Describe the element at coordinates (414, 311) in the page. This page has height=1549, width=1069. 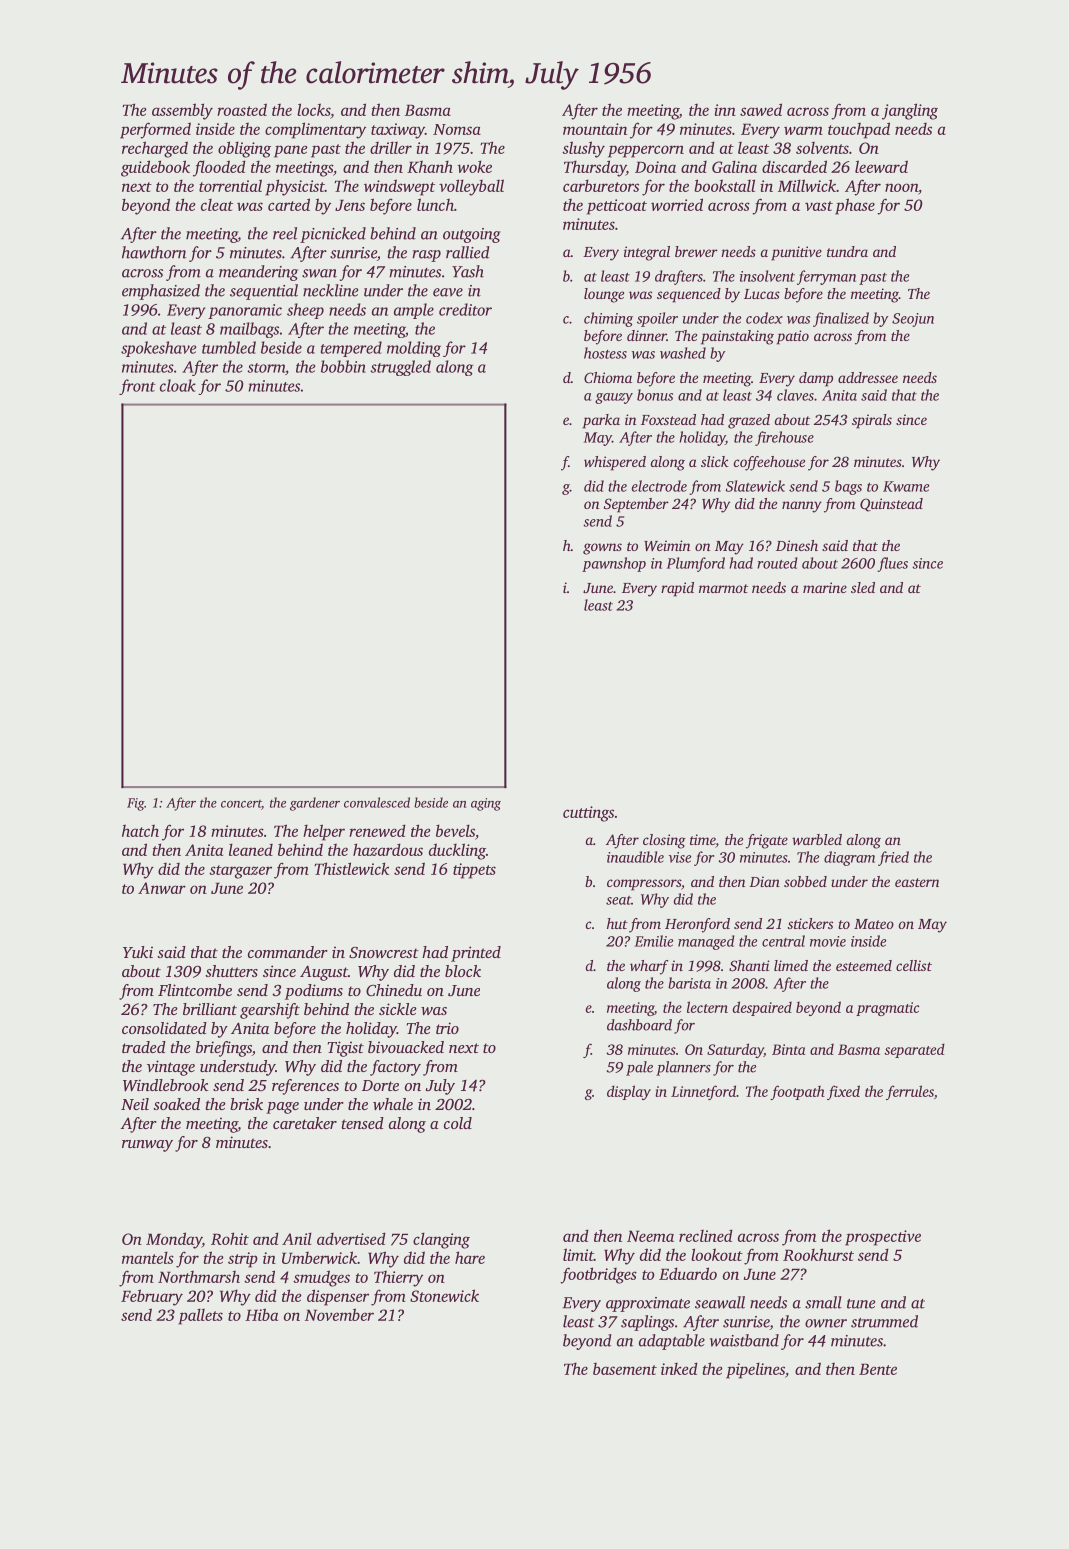
I see `ample` at that location.
